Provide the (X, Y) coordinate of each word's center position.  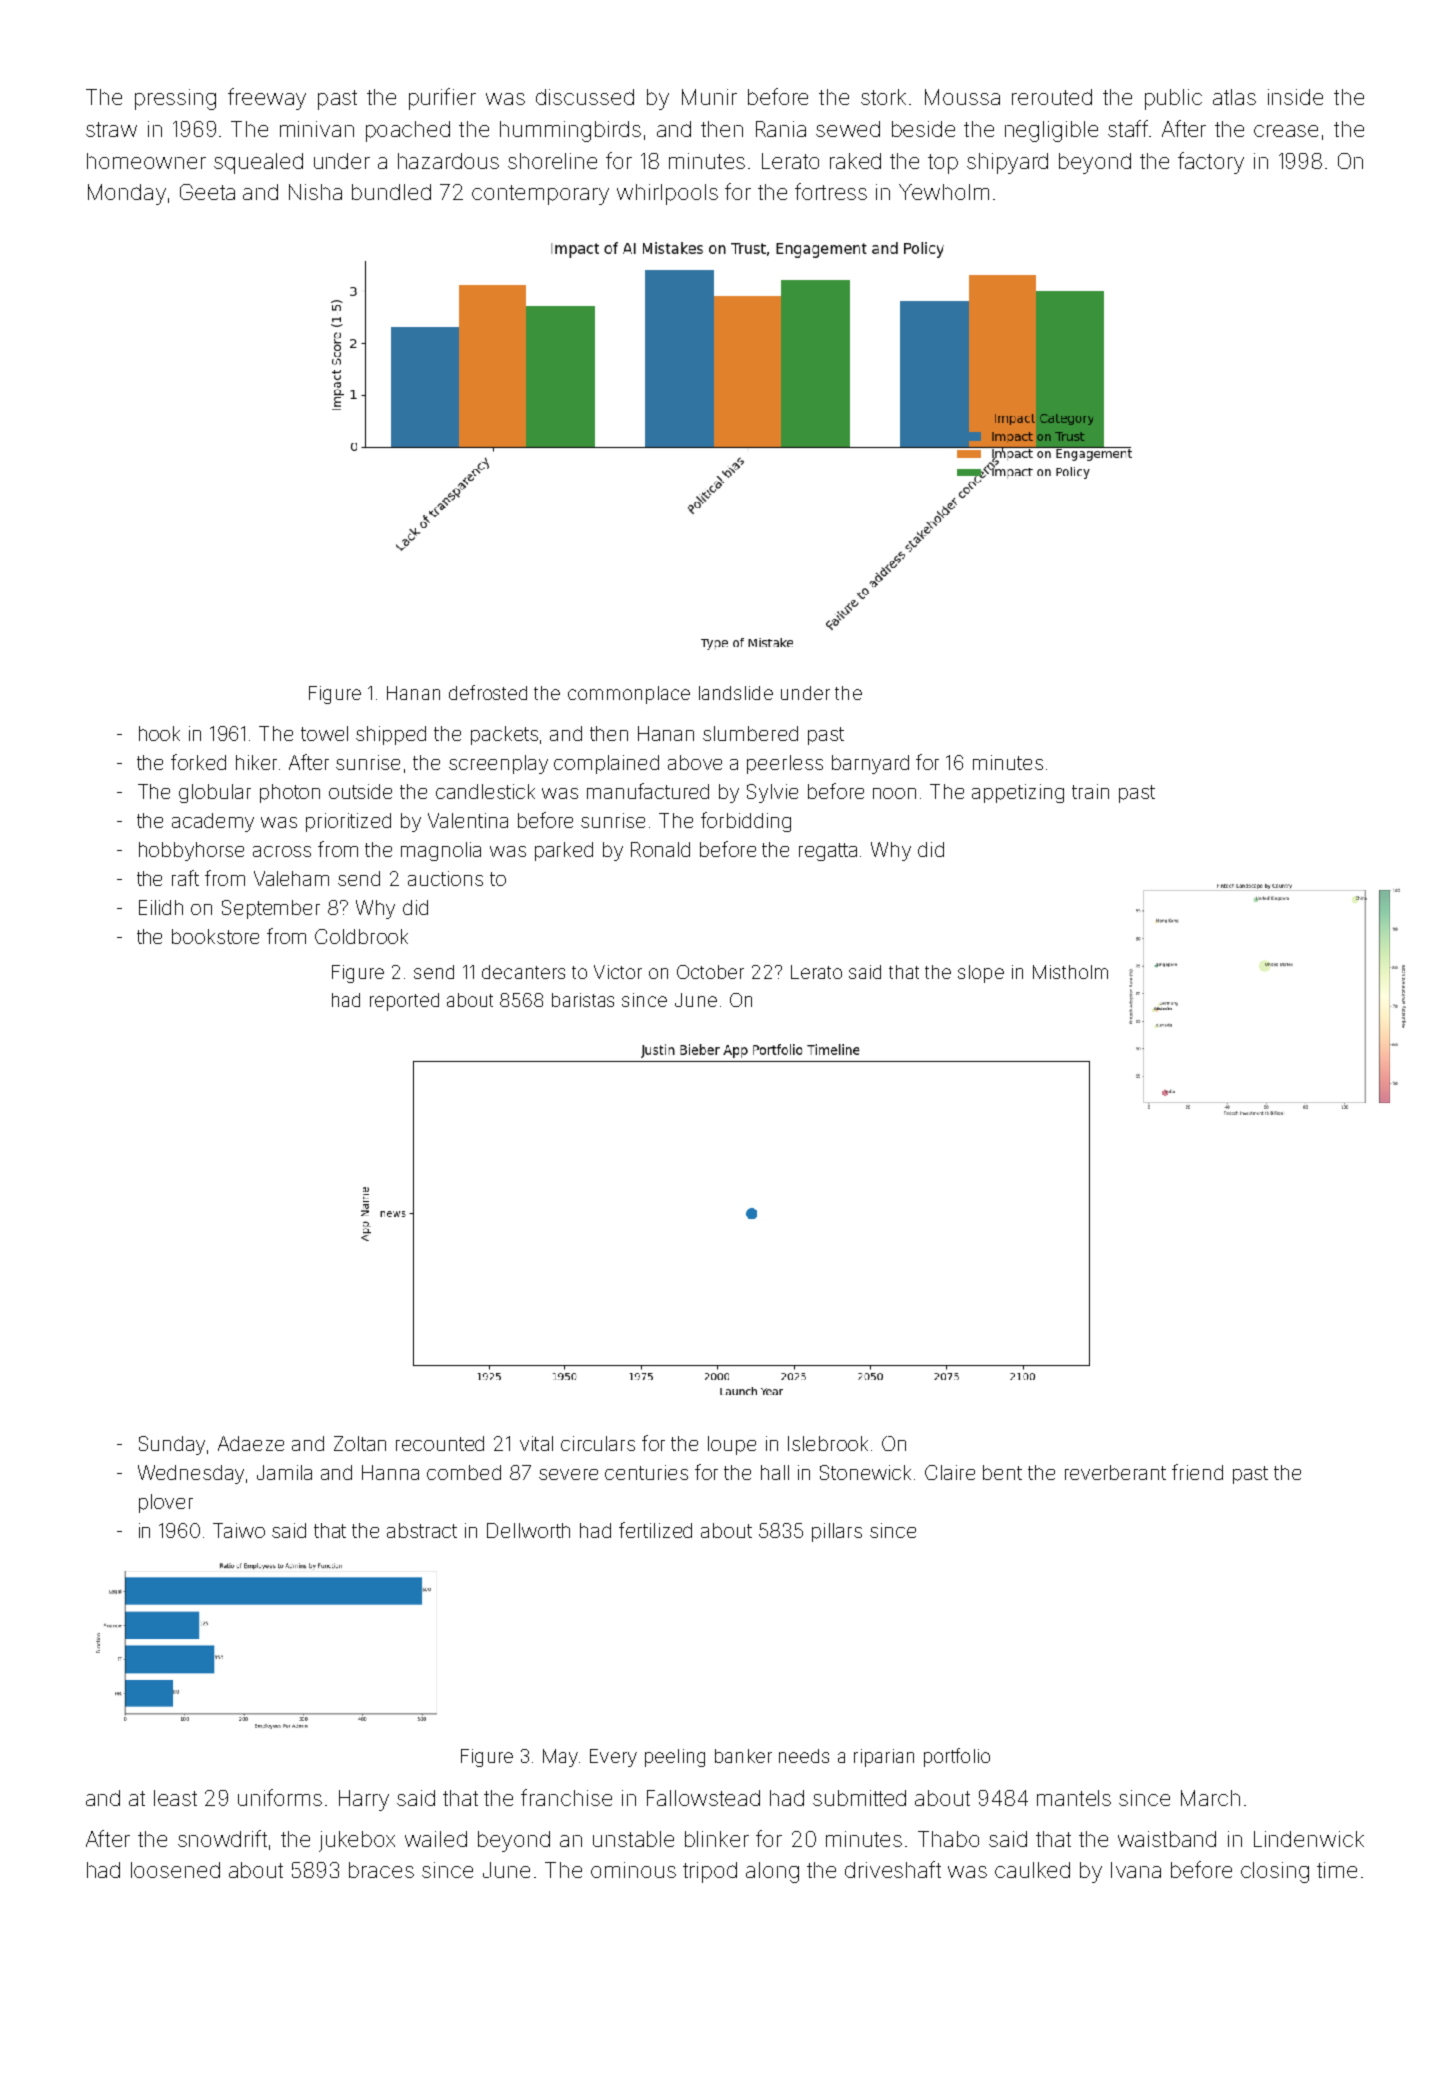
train (1090, 791)
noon (894, 793)
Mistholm (1070, 972)
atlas (1234, 97)
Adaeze (251, 1443)
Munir (709, 97)
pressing (175, 99)
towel (324, 733)
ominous (633, 1870)
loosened (175, 1870)
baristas (583, 1000)
